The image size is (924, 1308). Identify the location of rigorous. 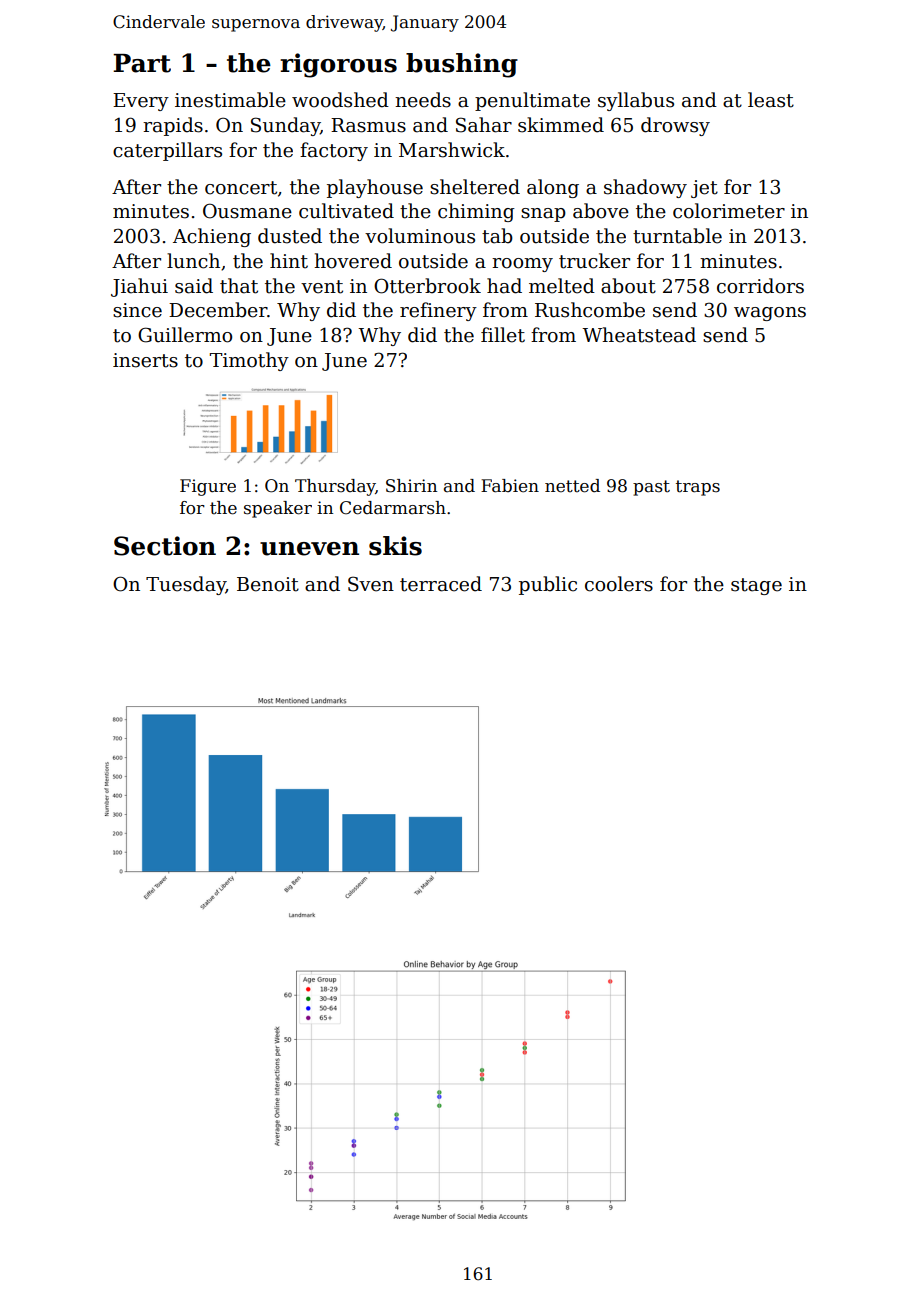
(338, 65).
